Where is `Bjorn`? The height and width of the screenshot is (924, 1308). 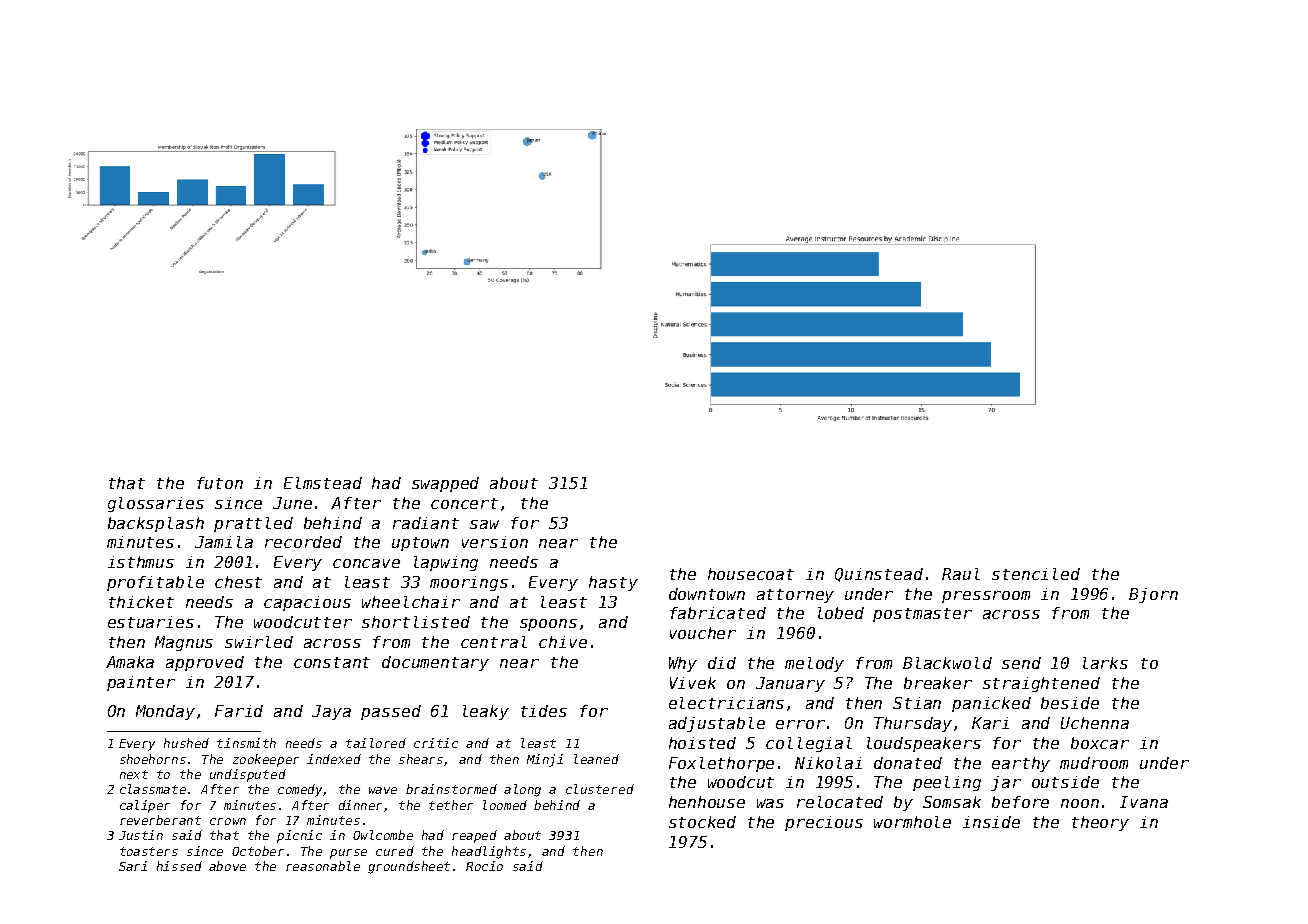 Bjorn is located at coordinates (1153, 595).
